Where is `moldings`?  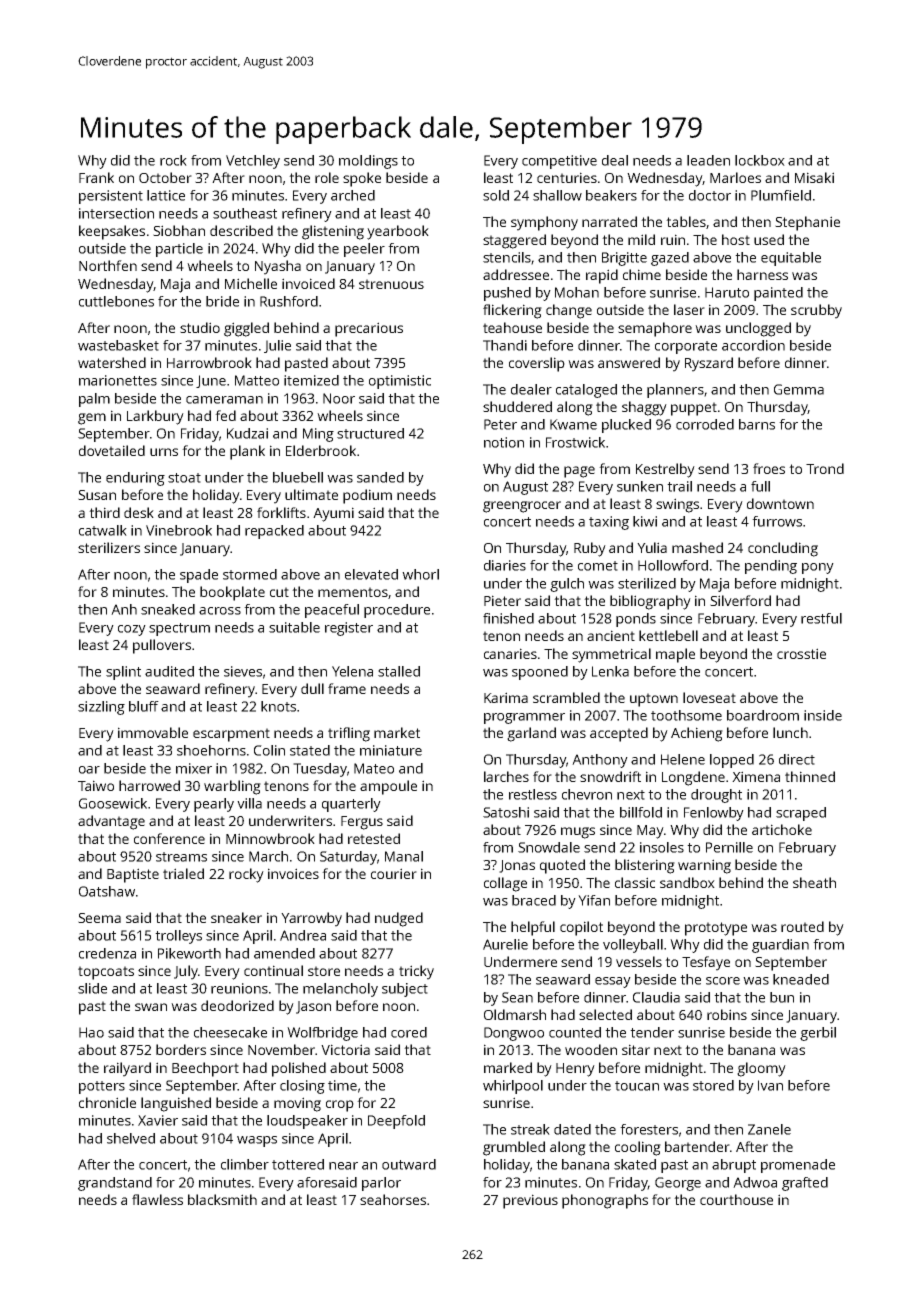 moldings is located at coordinates (368, 162).
